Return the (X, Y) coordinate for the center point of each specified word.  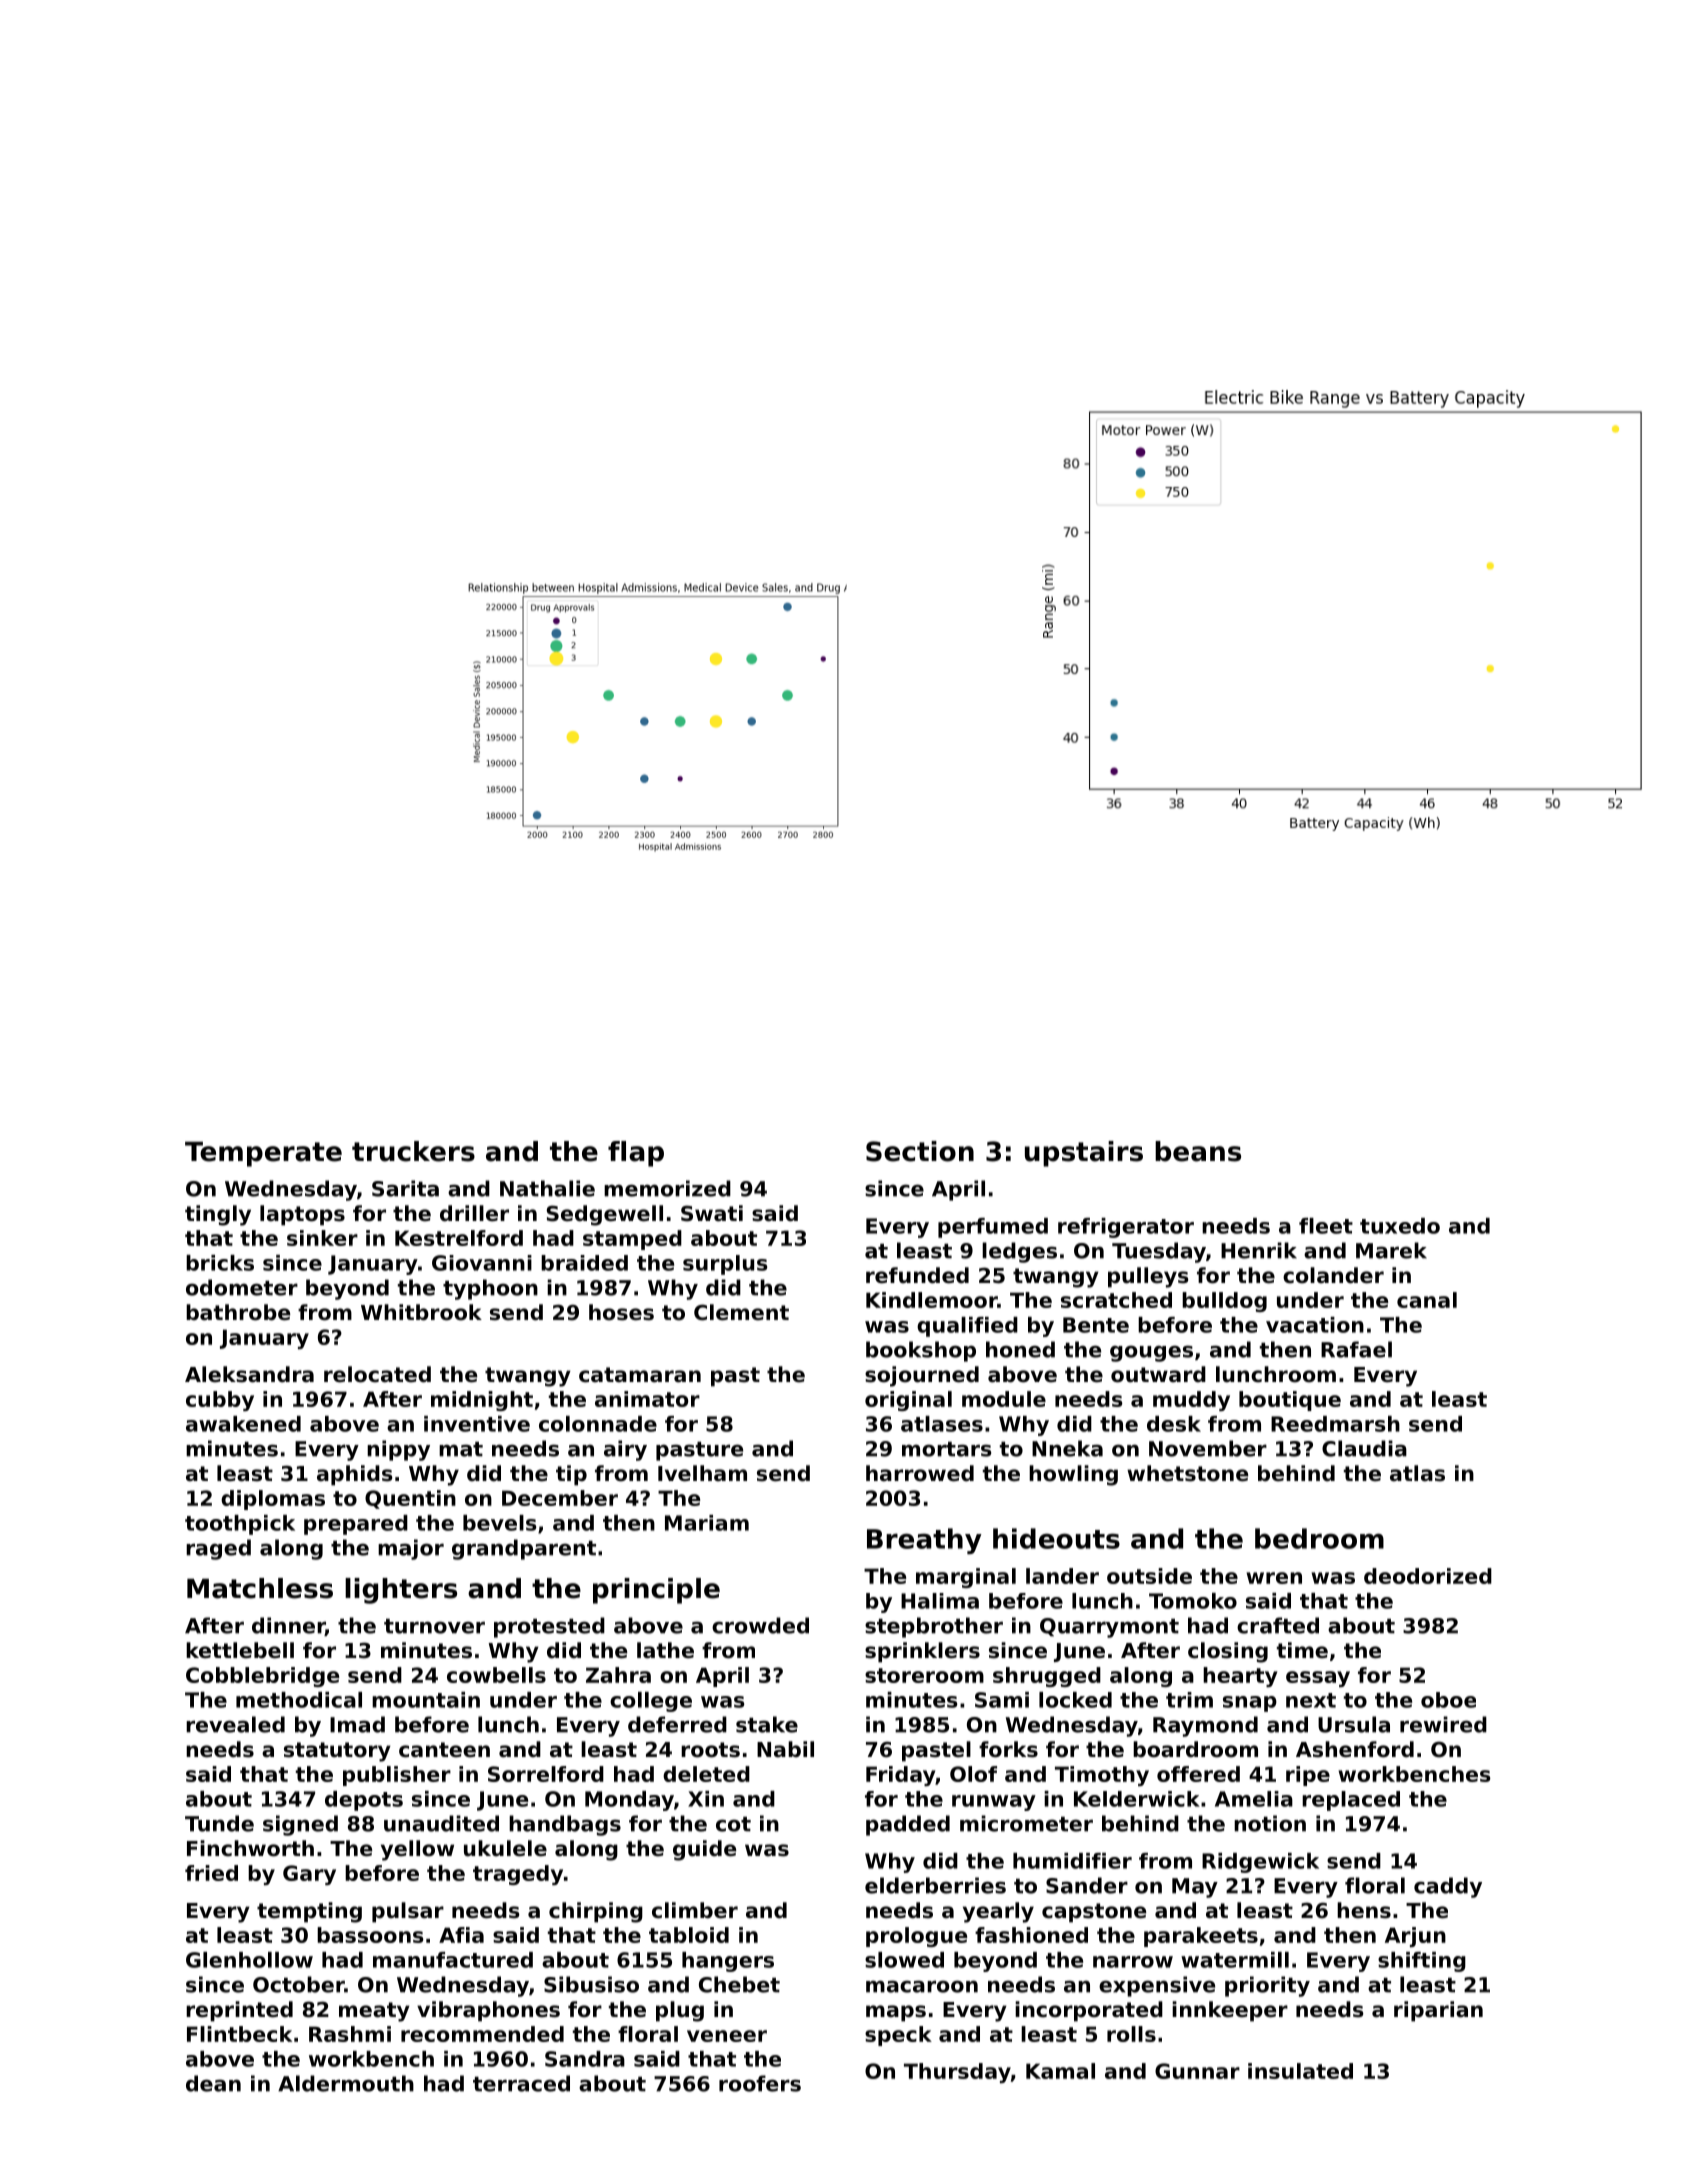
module (1004, 1399)
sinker (322, 1238)
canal (1427, 1300)
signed (300, 1825)
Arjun (1415, 1937)
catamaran (640, 1375)
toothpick (240, 1525)
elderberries (935, 1885)
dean (213, 2083)
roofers (760, 2083)
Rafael (1356, 1349)
